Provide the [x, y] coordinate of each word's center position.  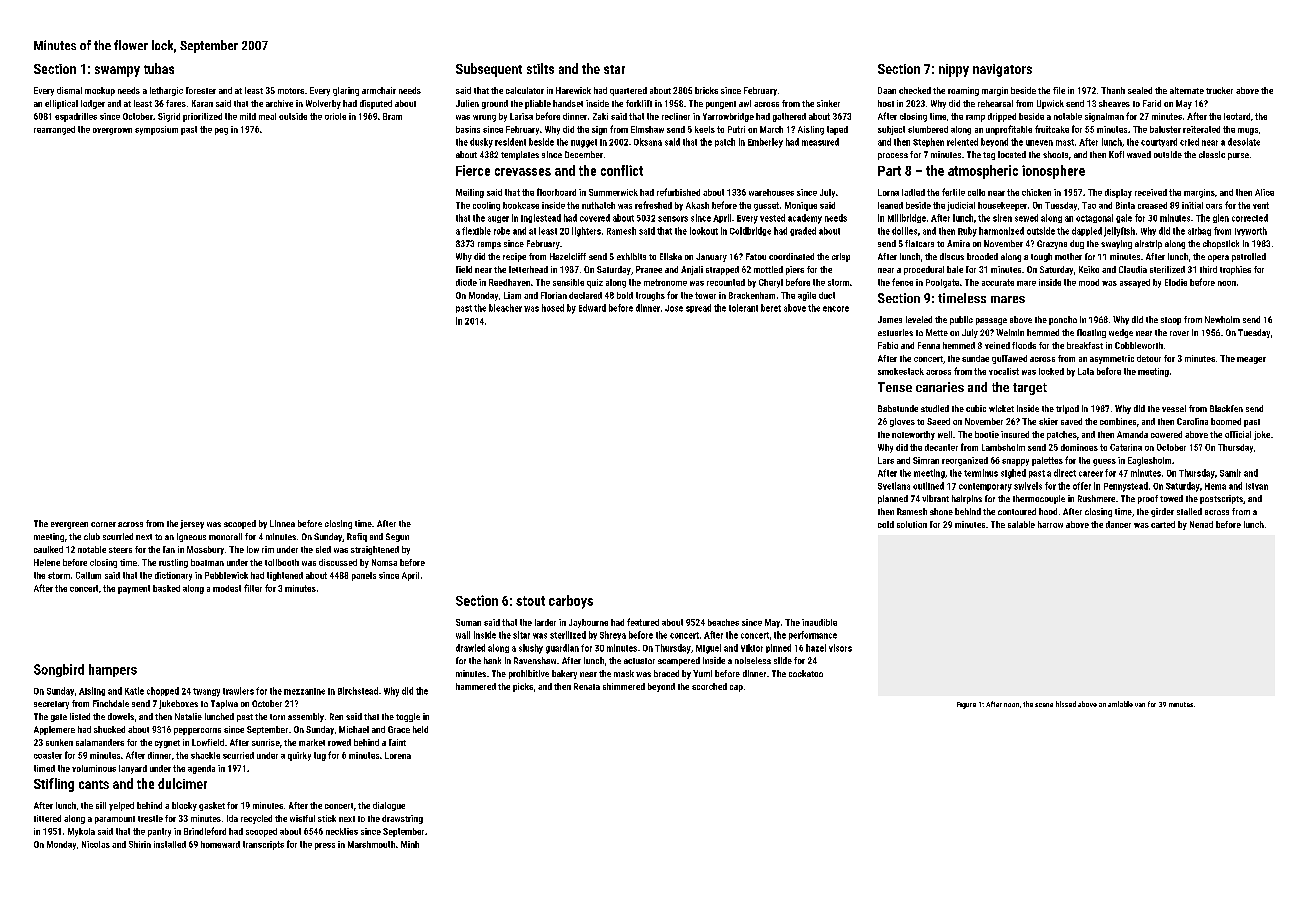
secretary [51, 705]
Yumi [702, 673]
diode [466, 282]
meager [1251, 360]
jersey [192, 524]
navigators [1002, 70]
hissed [1066, 704]
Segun [397, 537]
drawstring [402, 819]
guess [1104, 462]
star [614, 69]
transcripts [263, 845]
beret [771, 308]
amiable [1120, 704]
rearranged [54, 130]
